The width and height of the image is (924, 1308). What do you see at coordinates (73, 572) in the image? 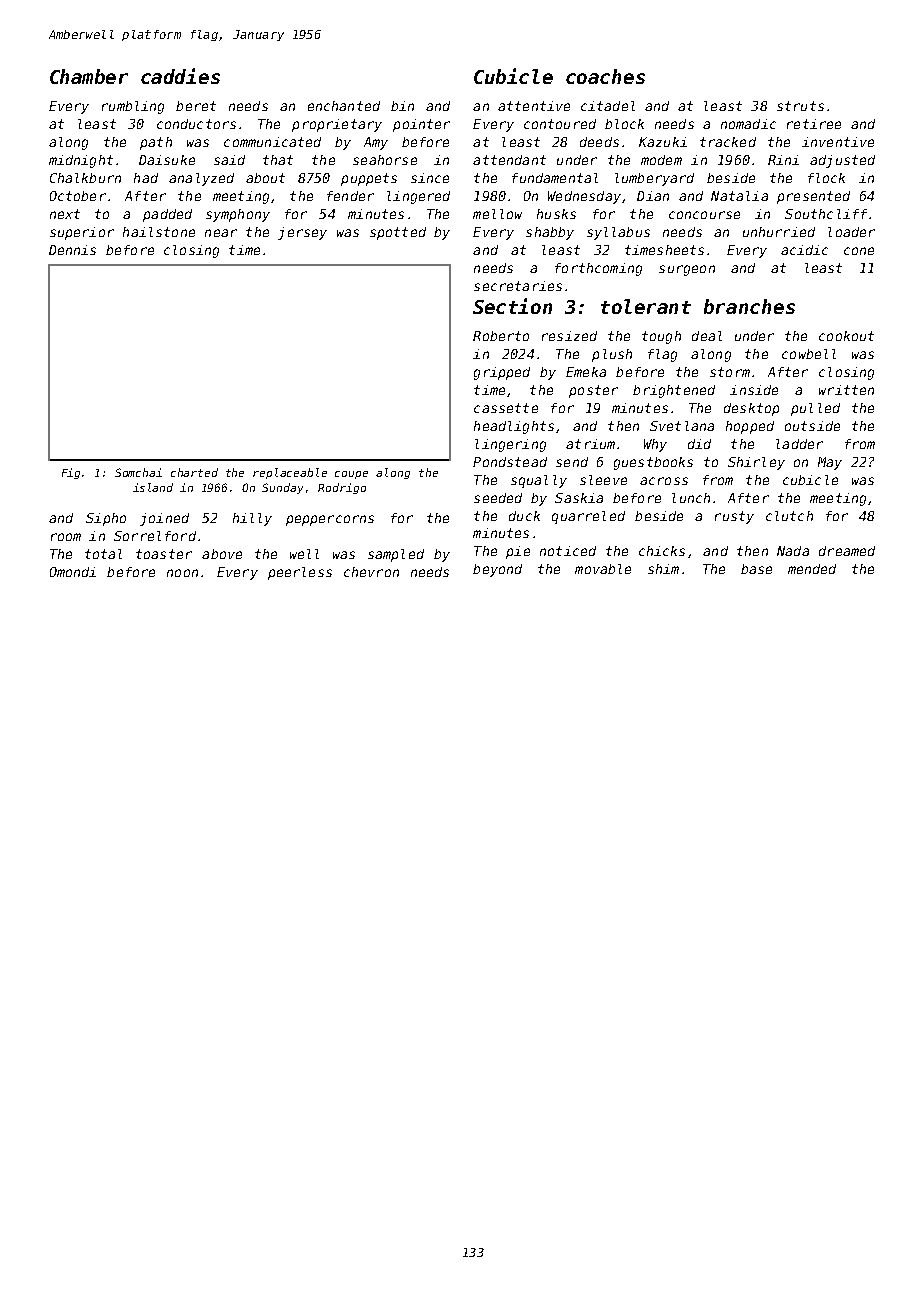
I see `Omondi` at bounding box center [73, 572].
